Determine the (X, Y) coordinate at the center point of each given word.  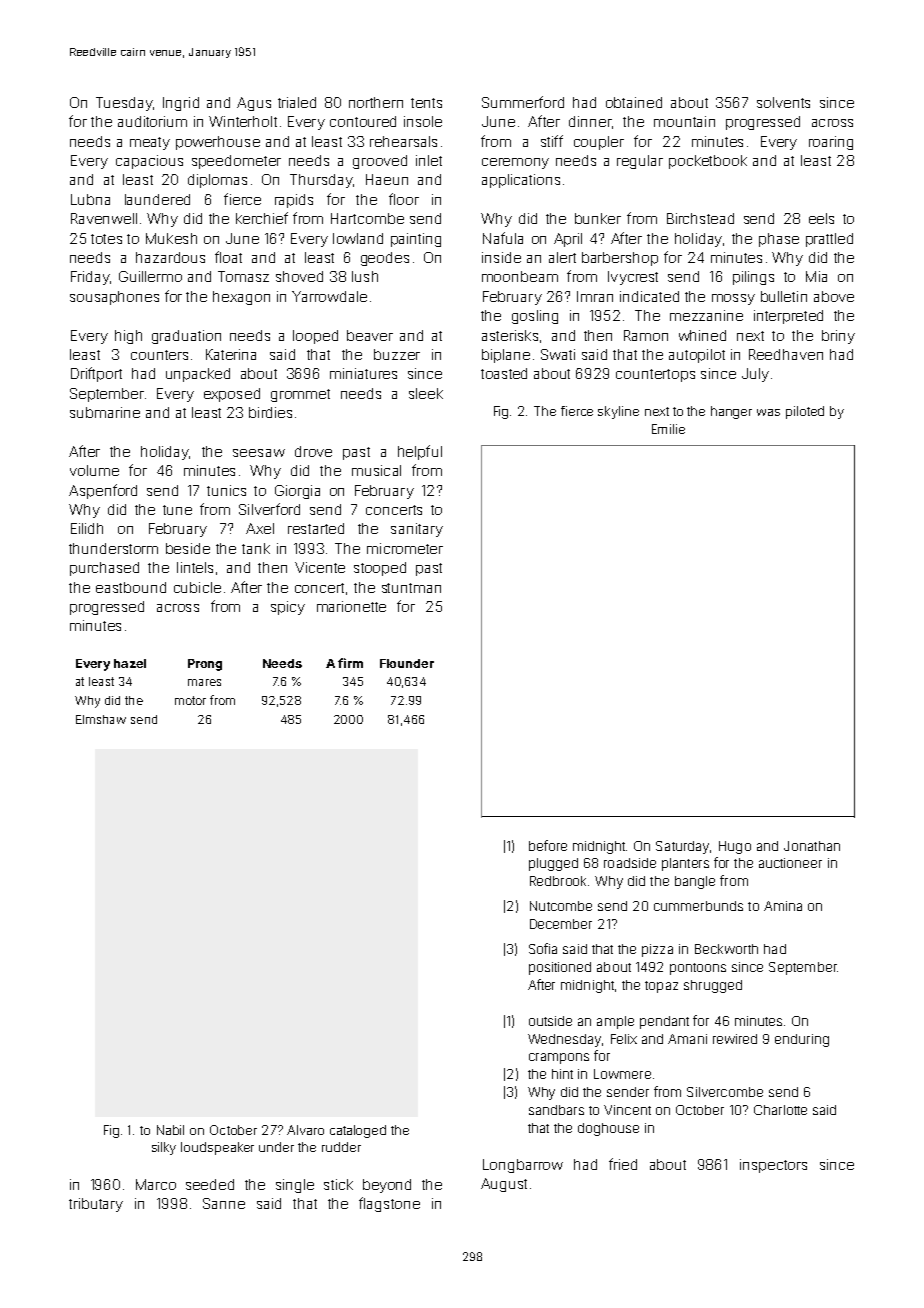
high (128, 337)
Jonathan (812, 846)
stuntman (411, 588)
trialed (297, 102)
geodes (385, 259)
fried (623, 1164)
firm (350, 663)
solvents (783, 102)
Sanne (224, 1203)
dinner (590, 121)
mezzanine (706, 315)
